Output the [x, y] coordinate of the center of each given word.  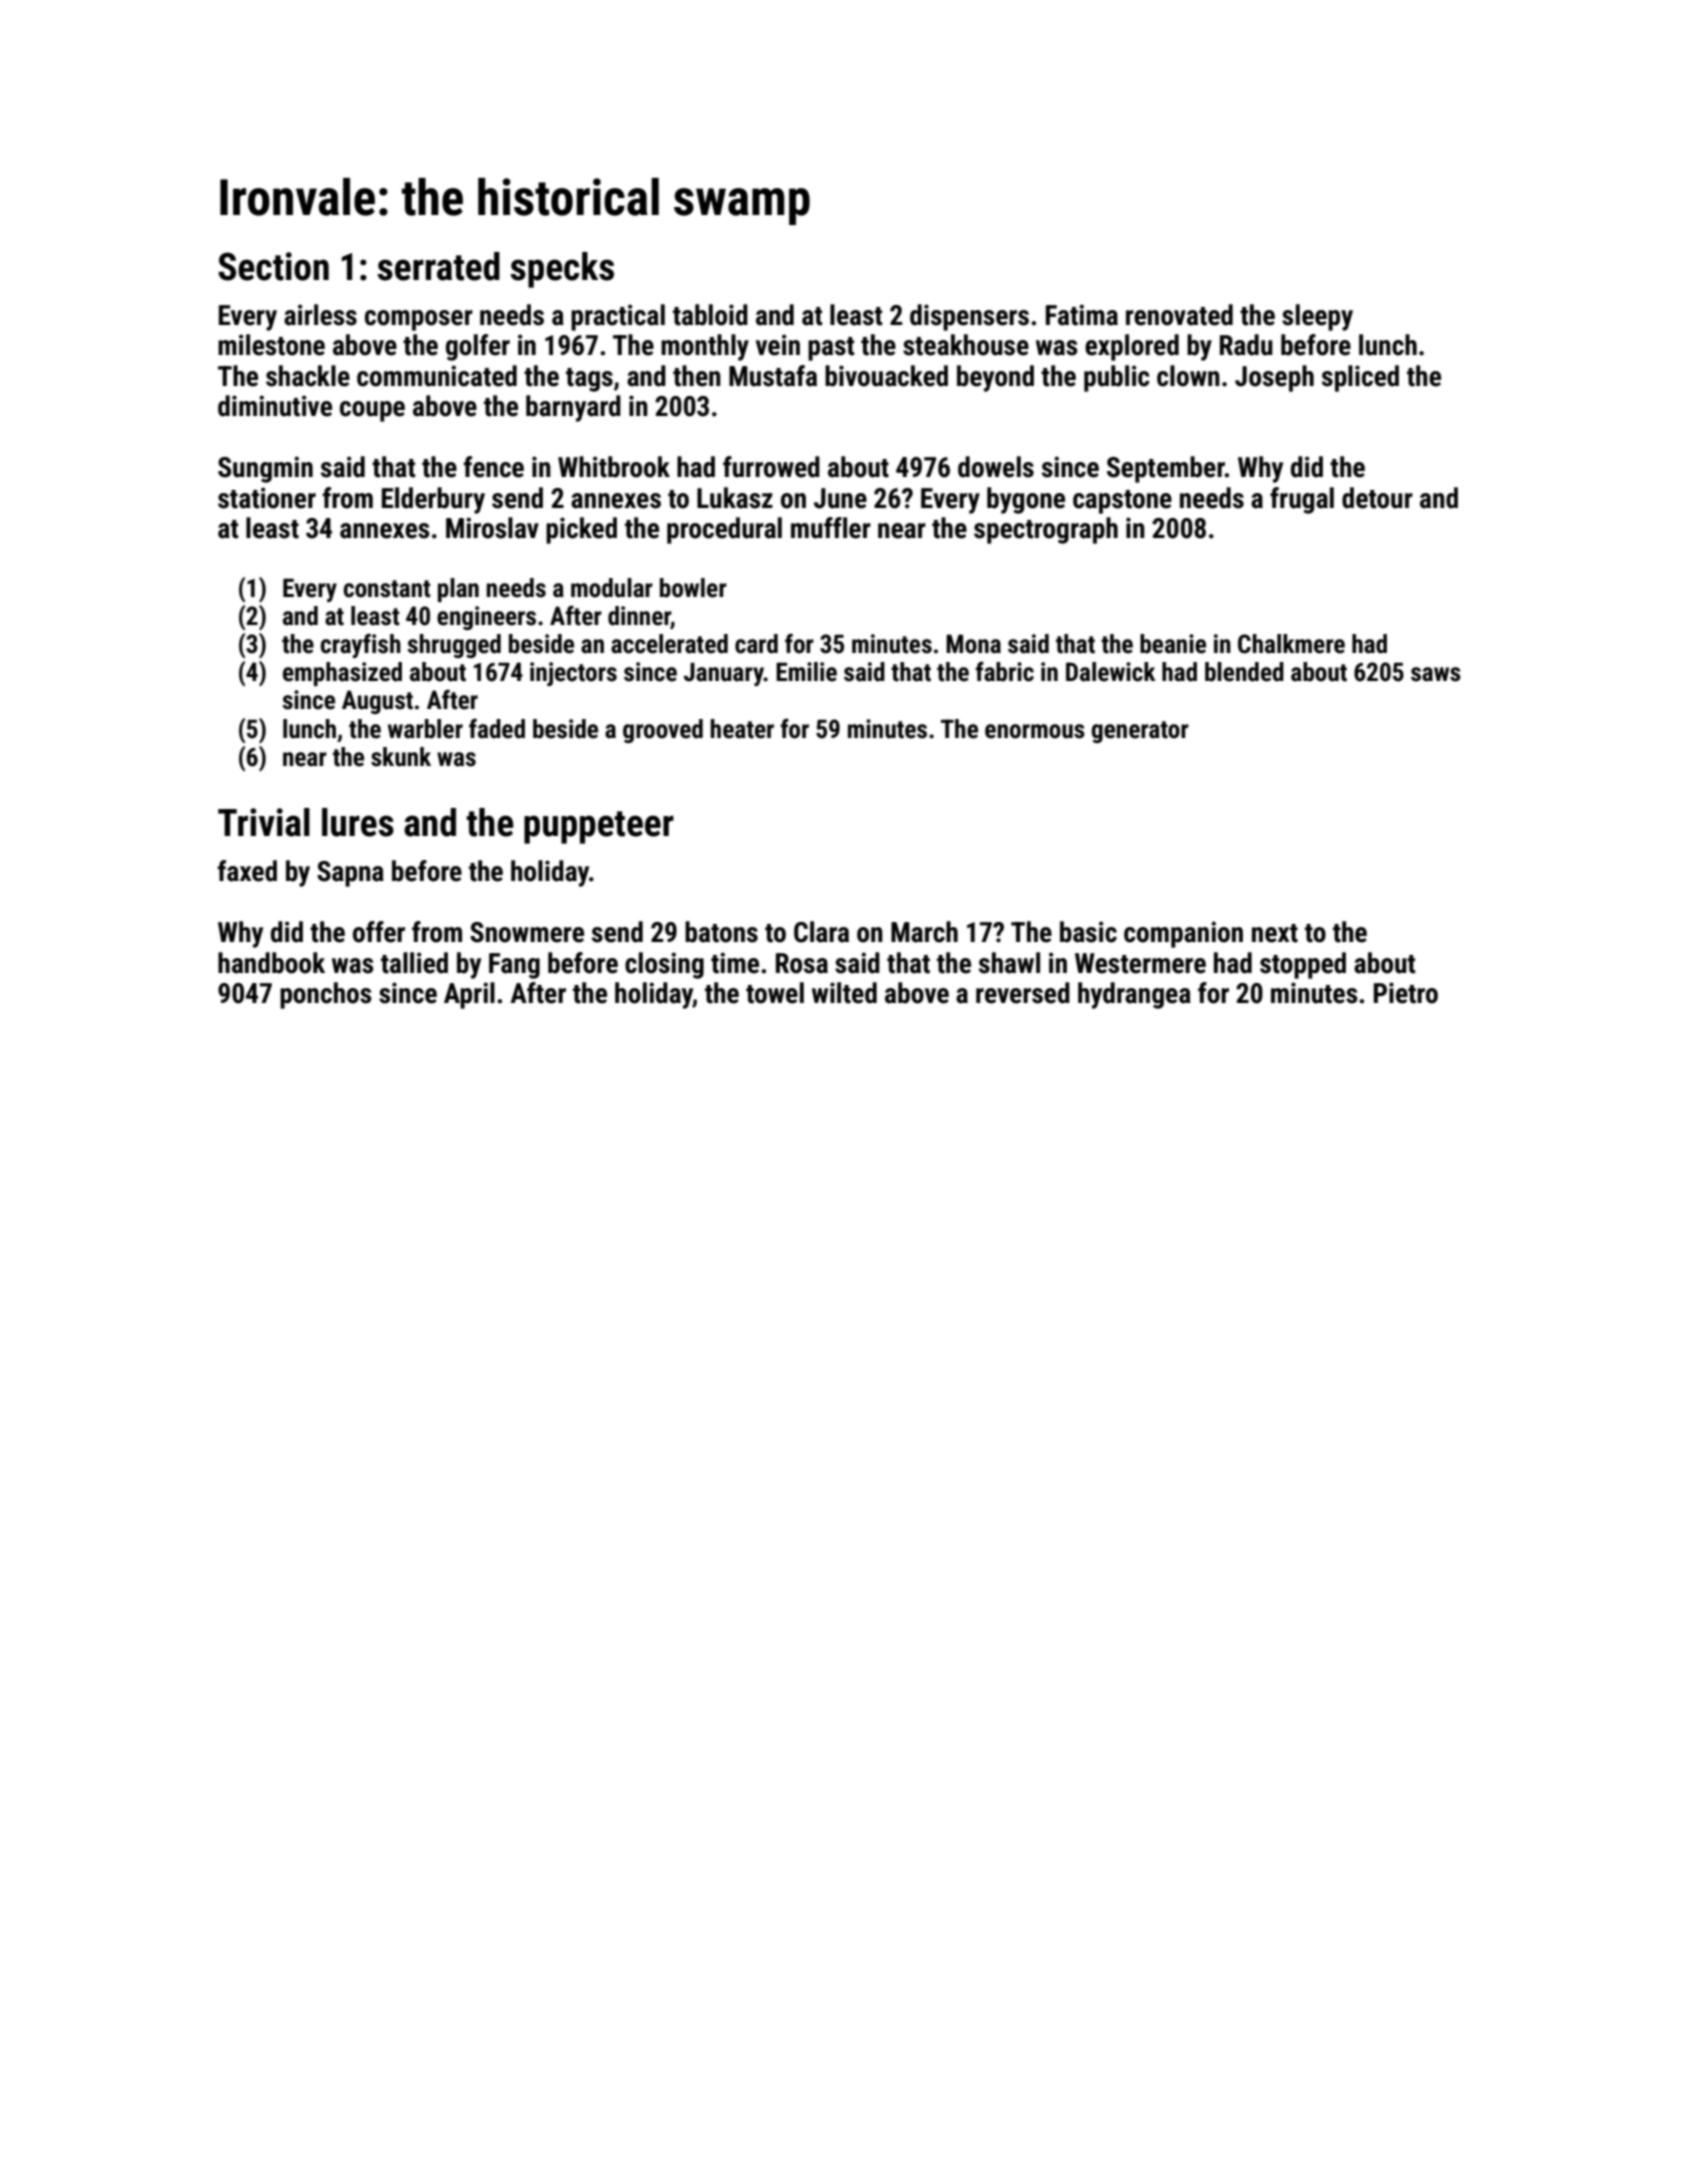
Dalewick [1111, 672]
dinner [639, 617]
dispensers [969, 317]
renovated [1179, 315]
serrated [438, 266]
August [377, 702]
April [469, 995]
